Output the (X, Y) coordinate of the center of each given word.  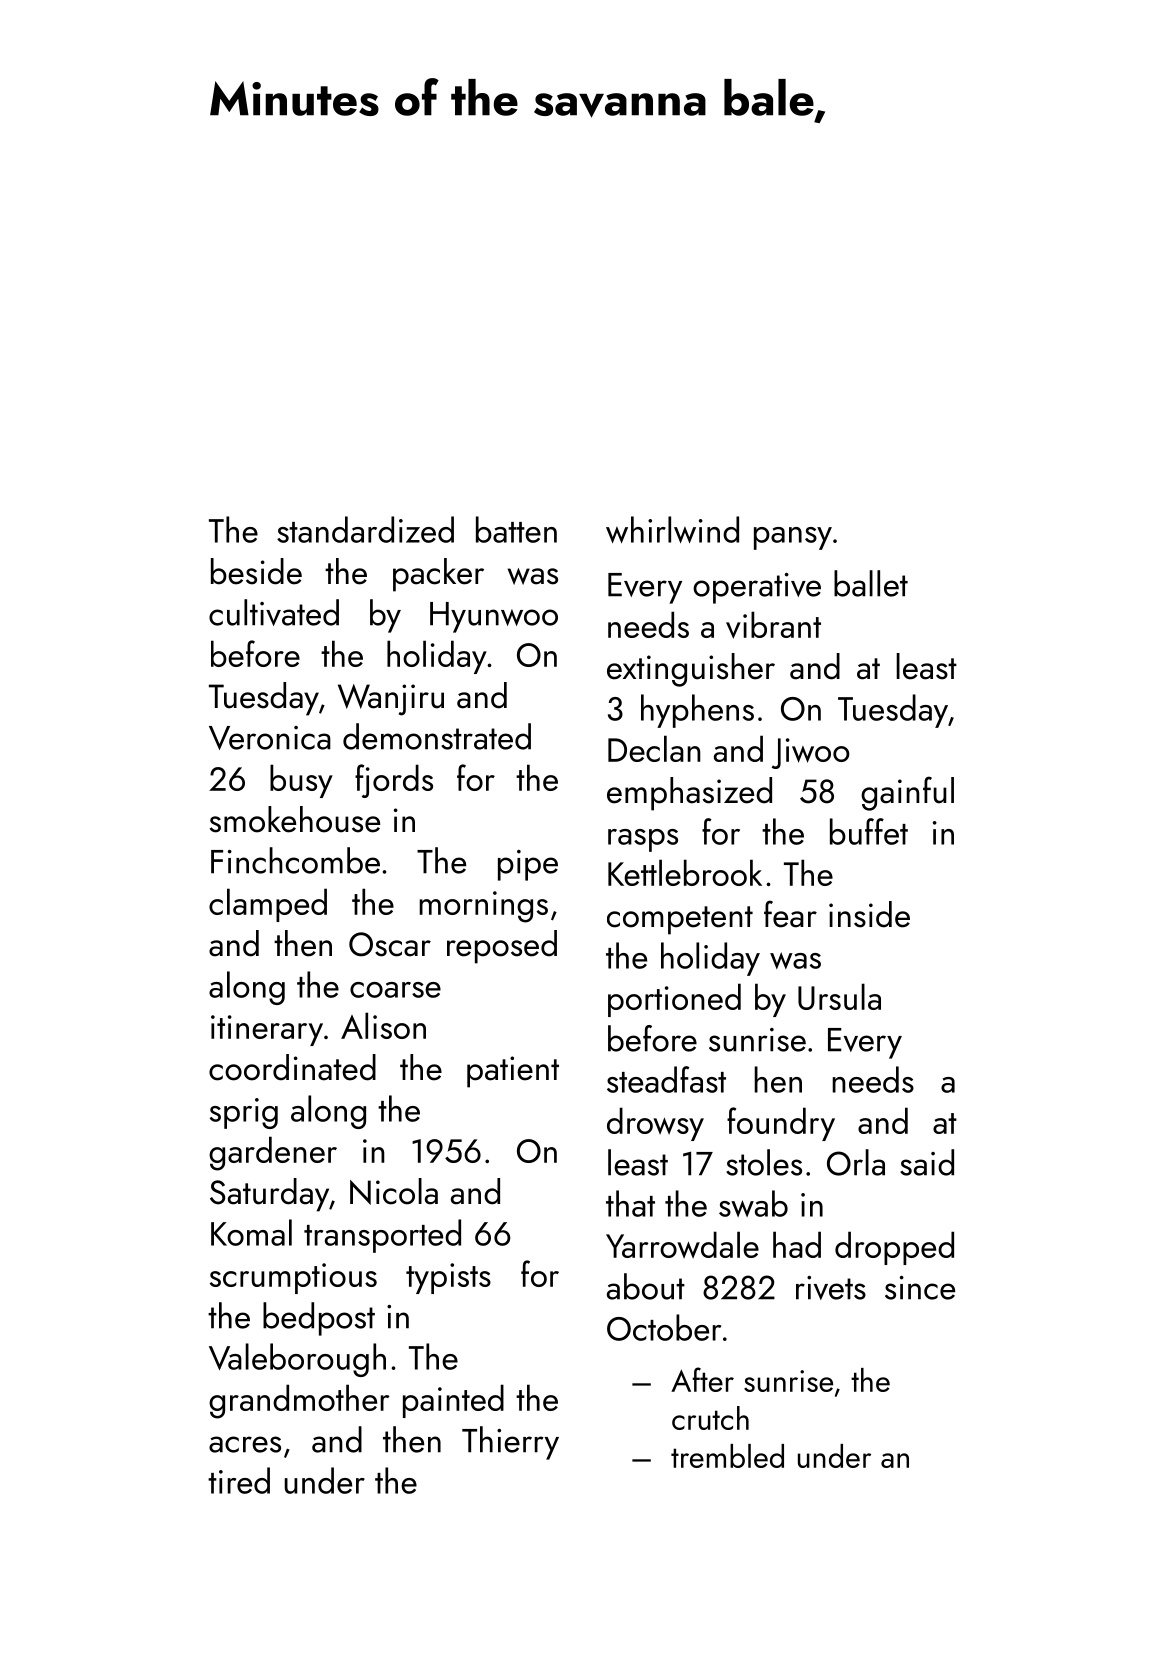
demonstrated (437, 736)
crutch (710, 1418)
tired (239, 1480)
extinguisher (691, 670)
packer (438, 575)
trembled (727, 1456)
